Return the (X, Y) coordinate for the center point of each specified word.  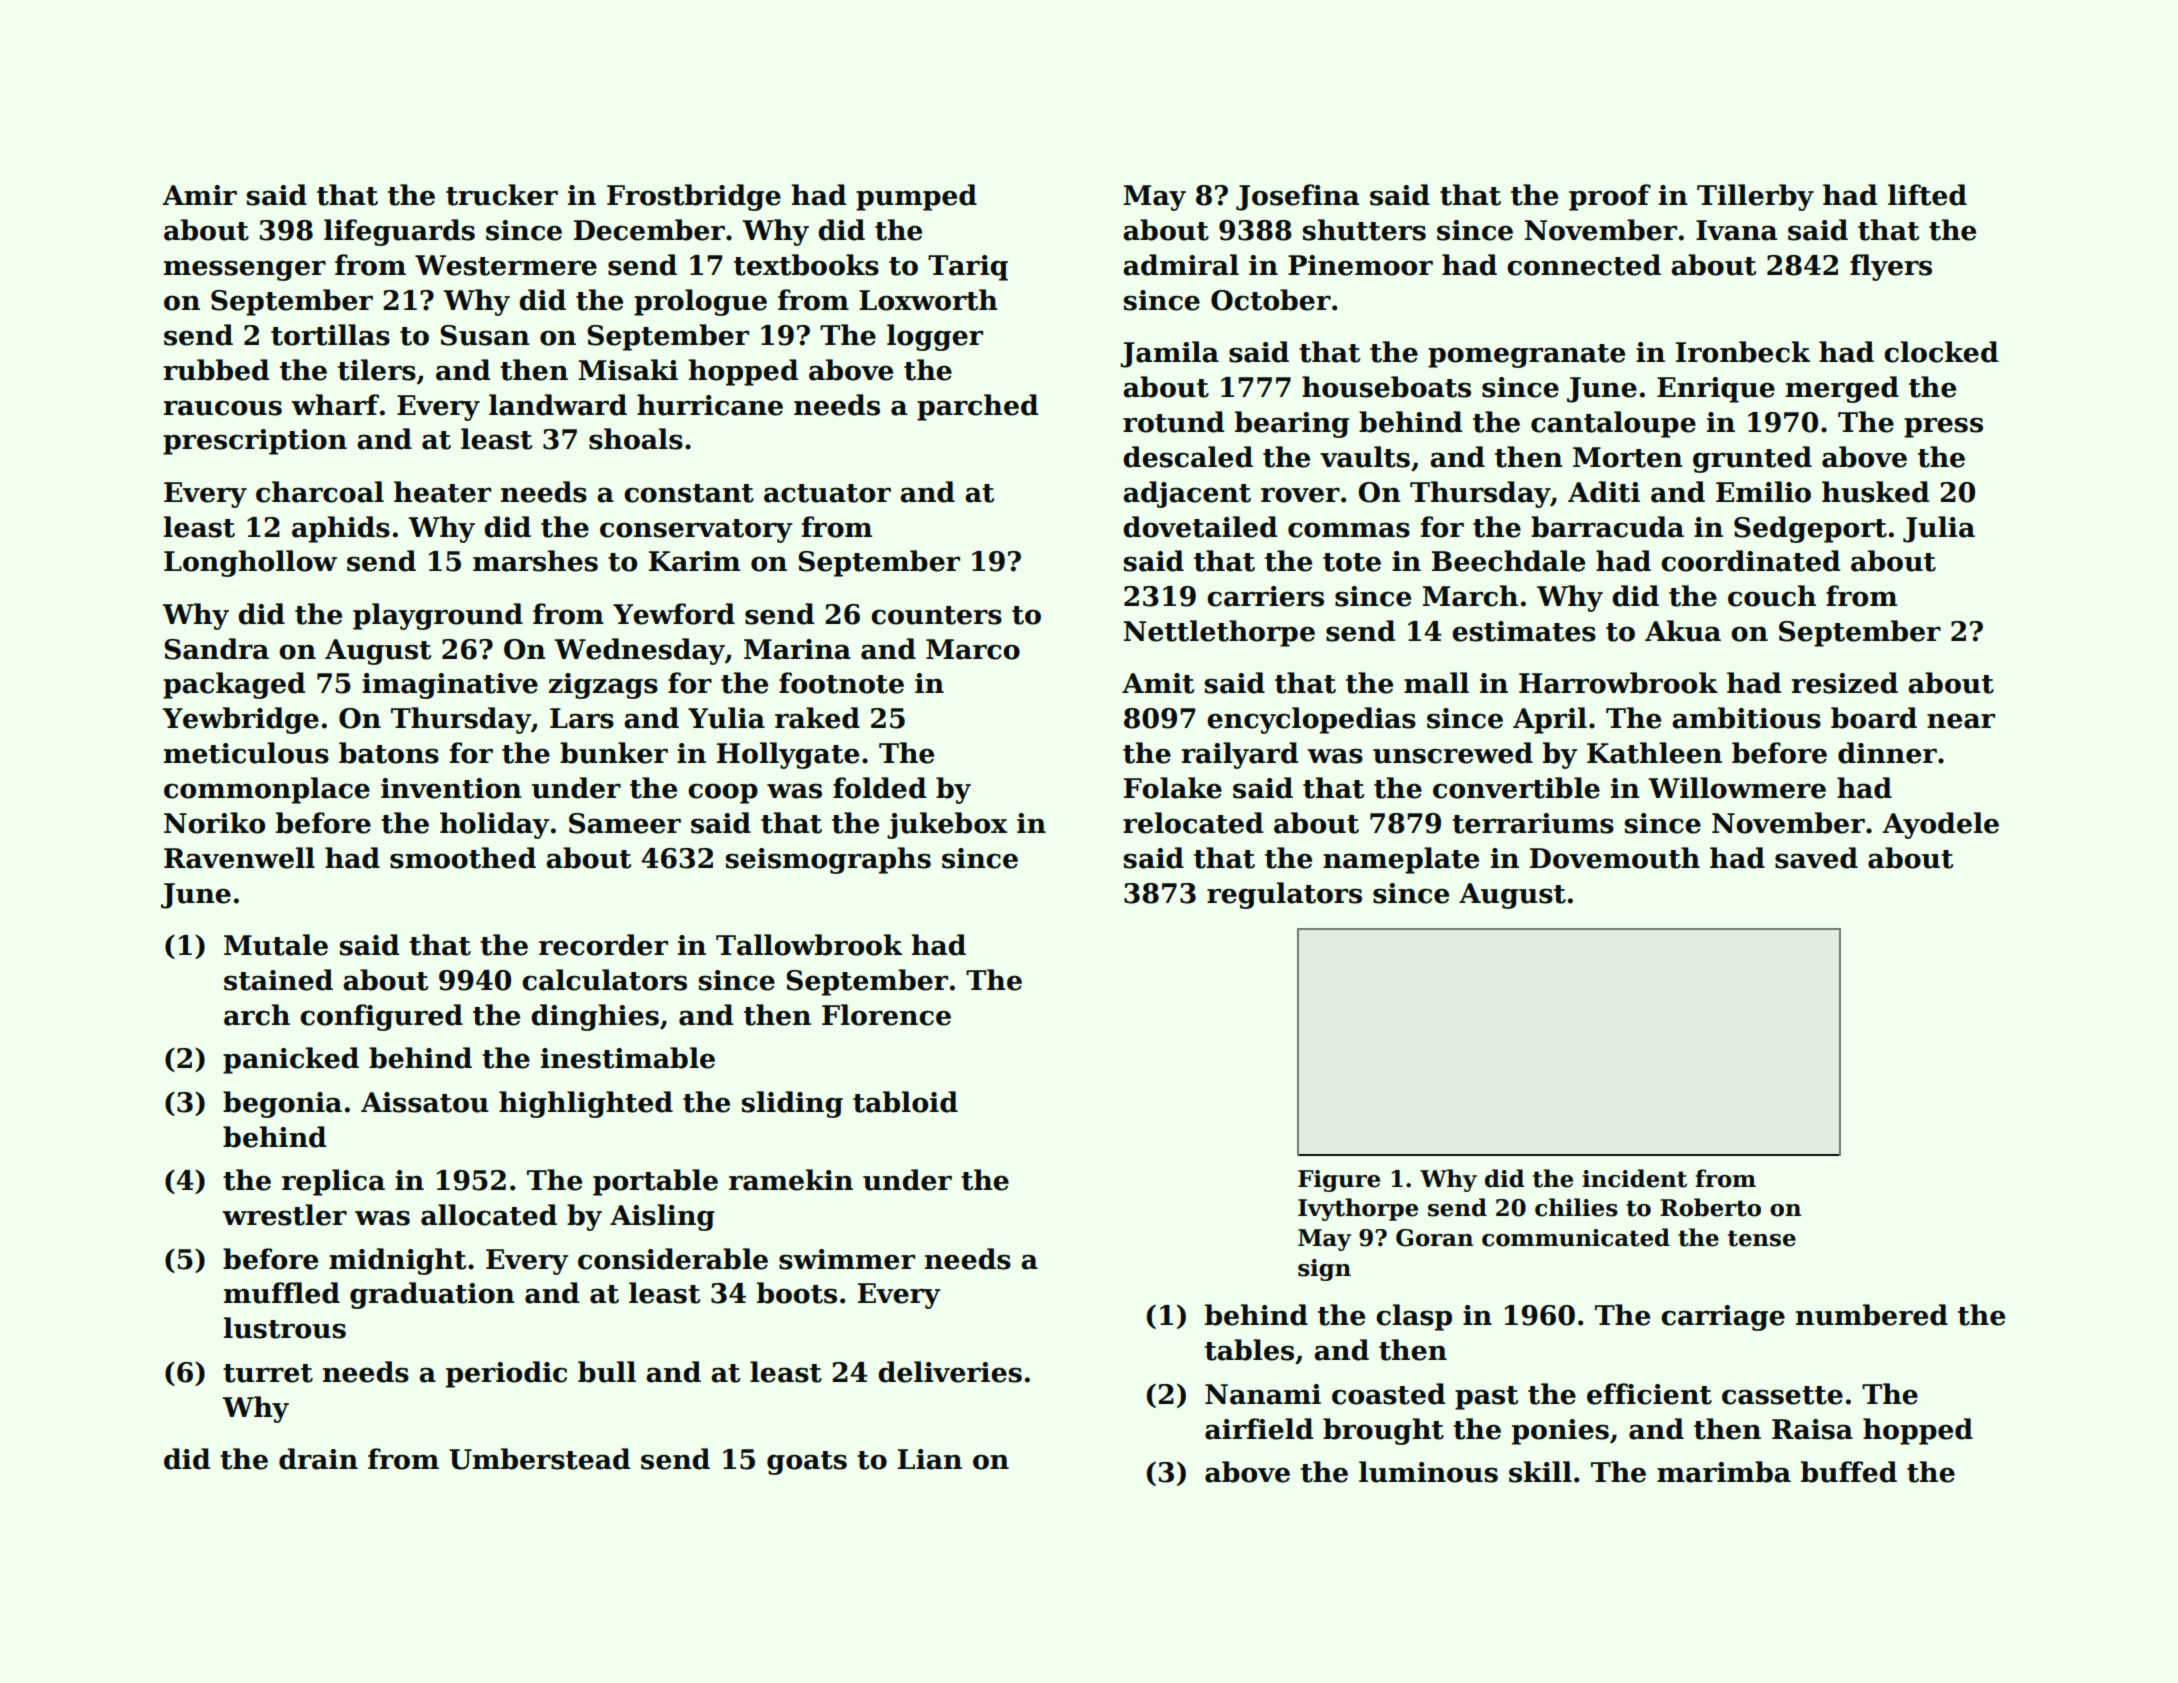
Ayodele (1940, 825)
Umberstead (539, 1459)
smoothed (463, 858)
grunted (1752, 459)
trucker (502, 195)
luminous (1428, 1472)
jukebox (947, 825)
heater (442, 492)
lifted (1927, 195)
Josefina (1297, 197)
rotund (1173, 422)
